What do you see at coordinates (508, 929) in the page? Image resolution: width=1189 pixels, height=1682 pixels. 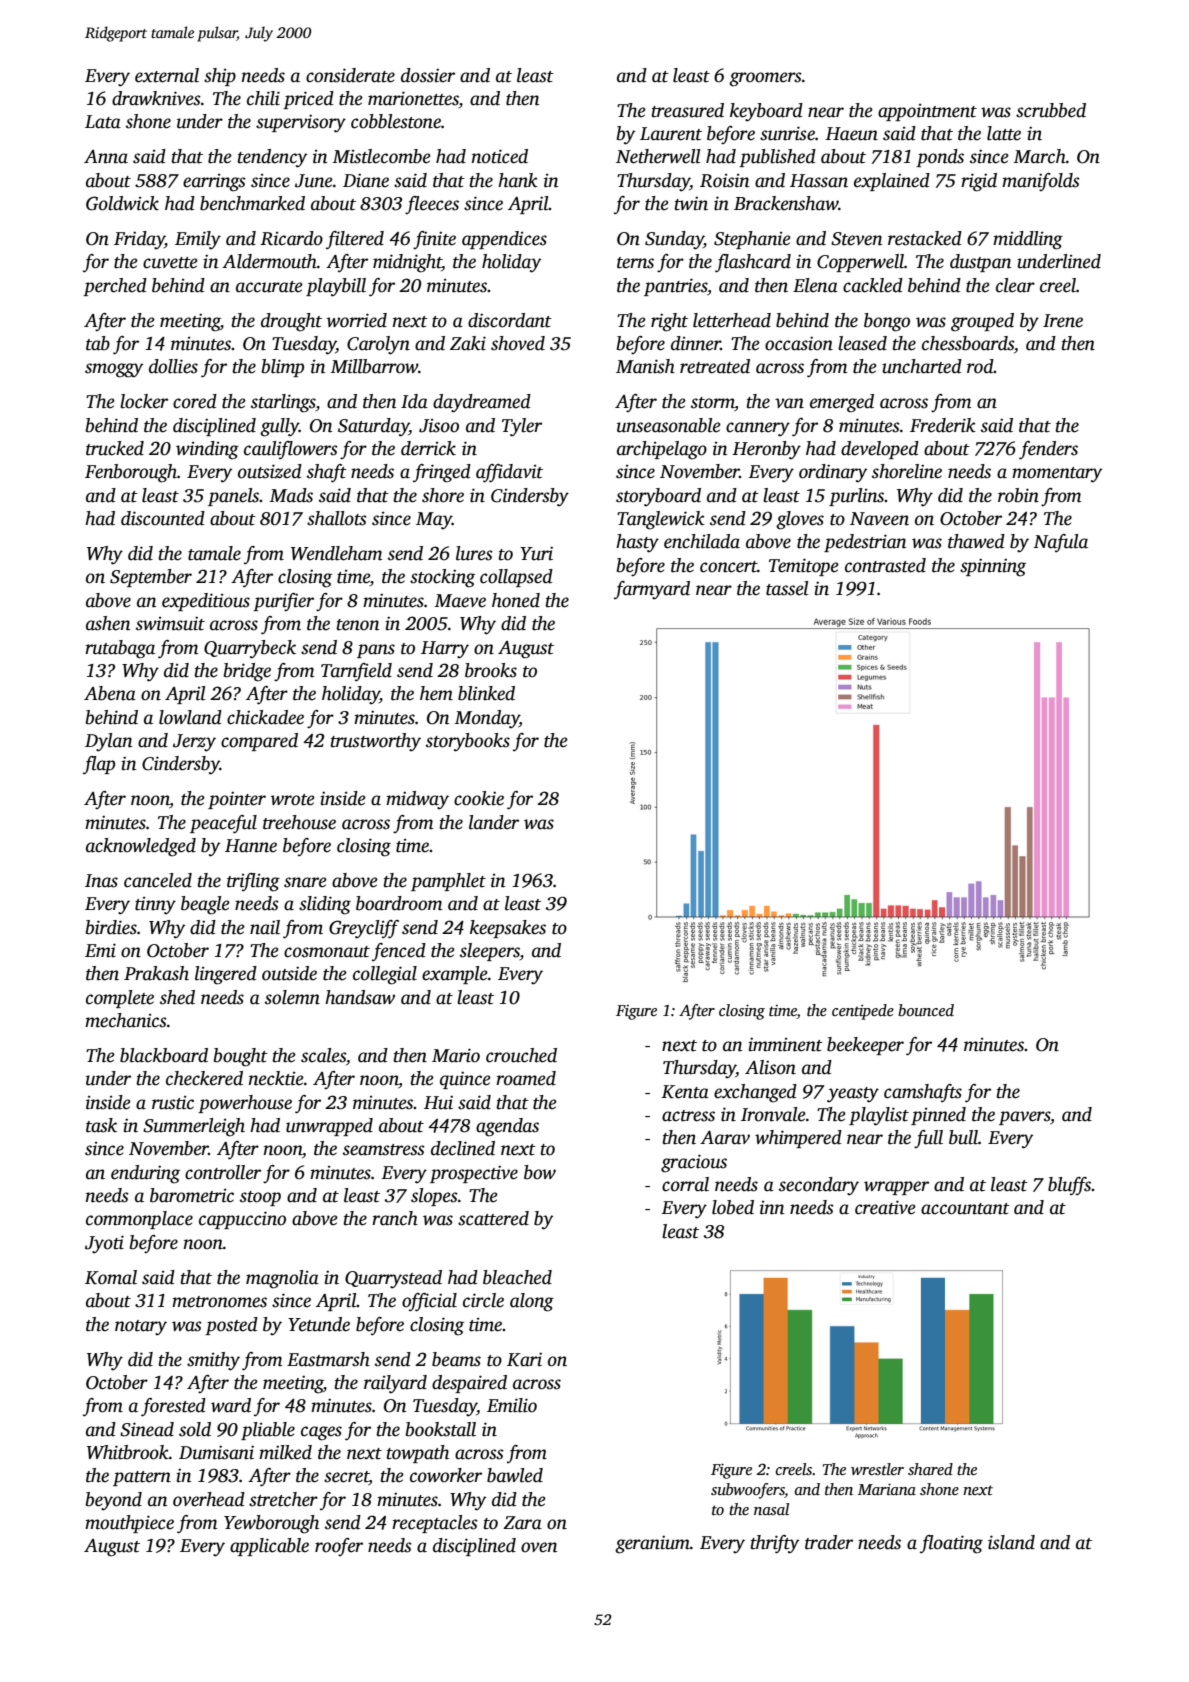 I see `keepsakes` at bounding box center [508, 929].
